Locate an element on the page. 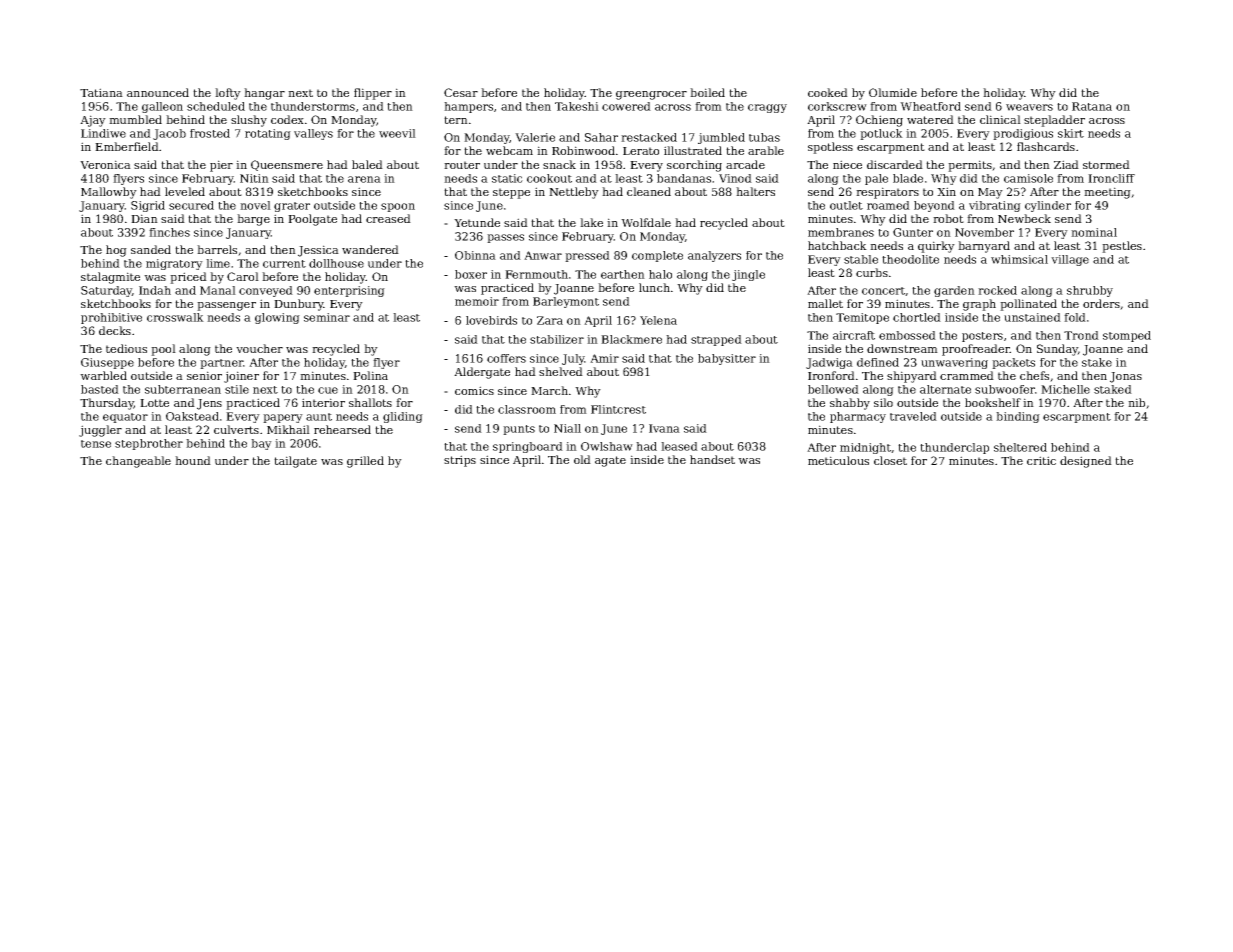  permits is located at coordinates (970, 166).
